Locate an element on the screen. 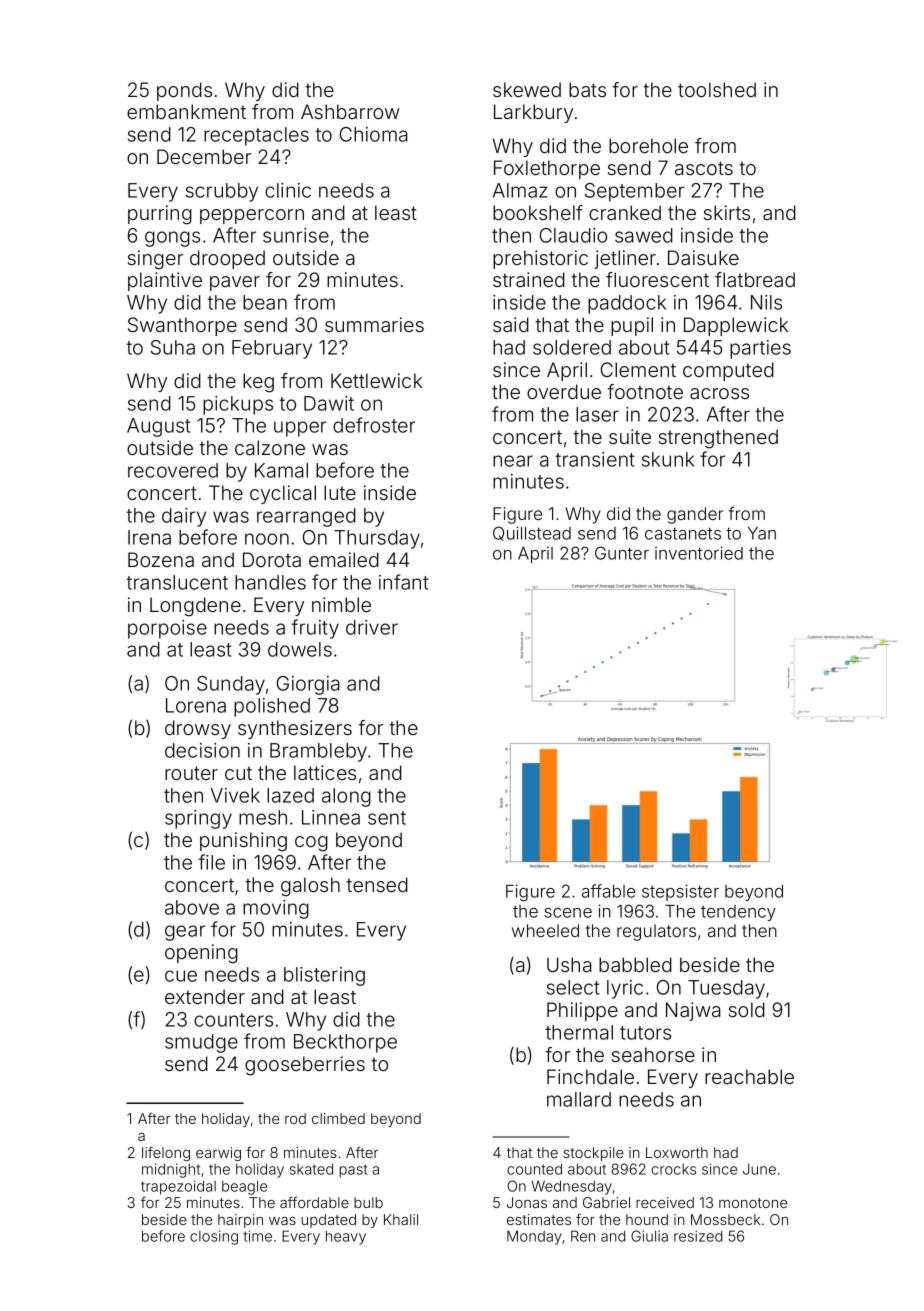  heavy is located at coordinates (346, 1237).
